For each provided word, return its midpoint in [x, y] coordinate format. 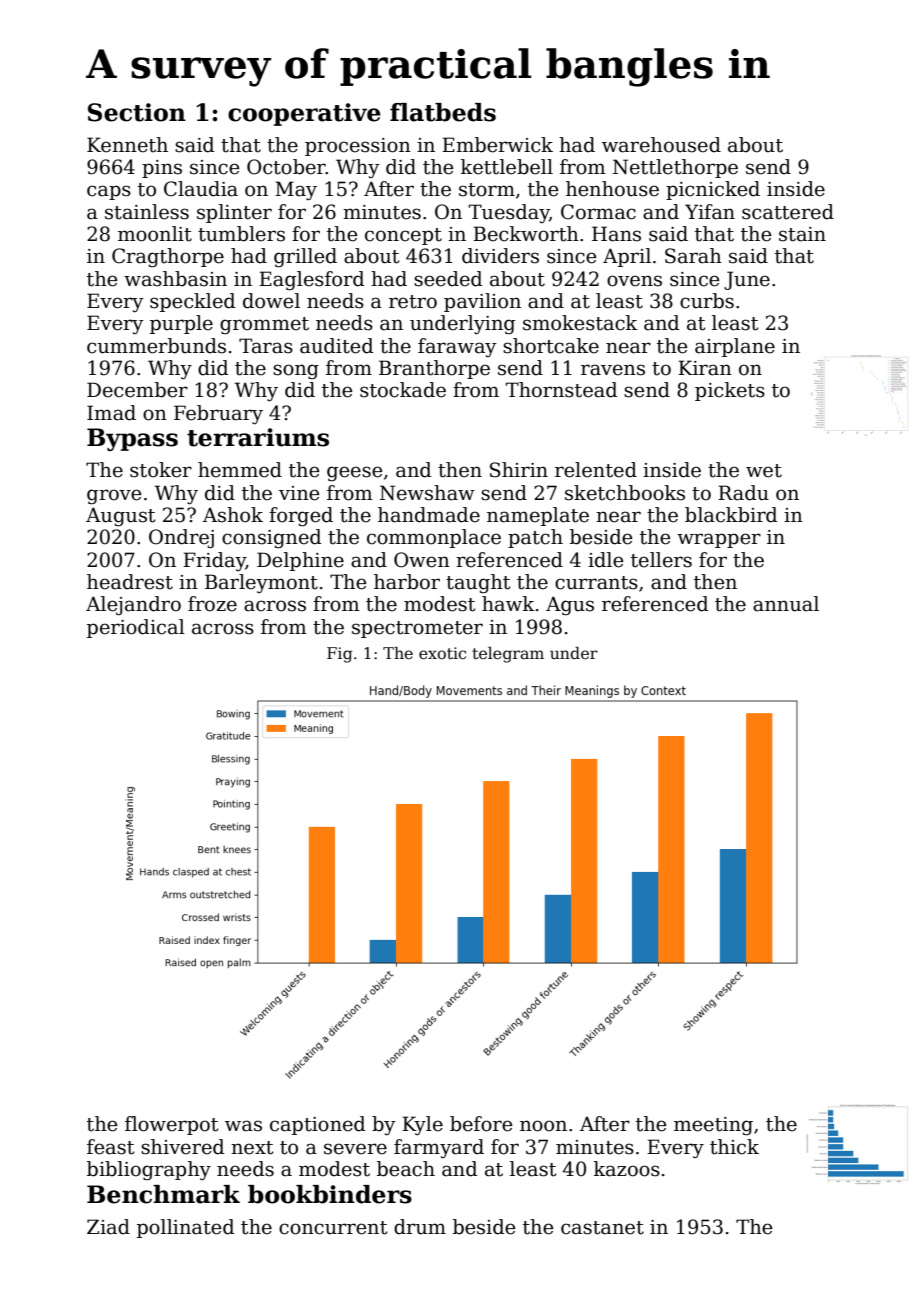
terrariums [258, 437]
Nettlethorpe [675, 168]
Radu [743, 493]
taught [478, 584]
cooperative [304, 114]
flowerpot [172, 1125]
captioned [318, 1125]
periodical [136, 628]
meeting [713, 1126]
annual [786, 604]
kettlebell [507, 167]
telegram [508, 655]
